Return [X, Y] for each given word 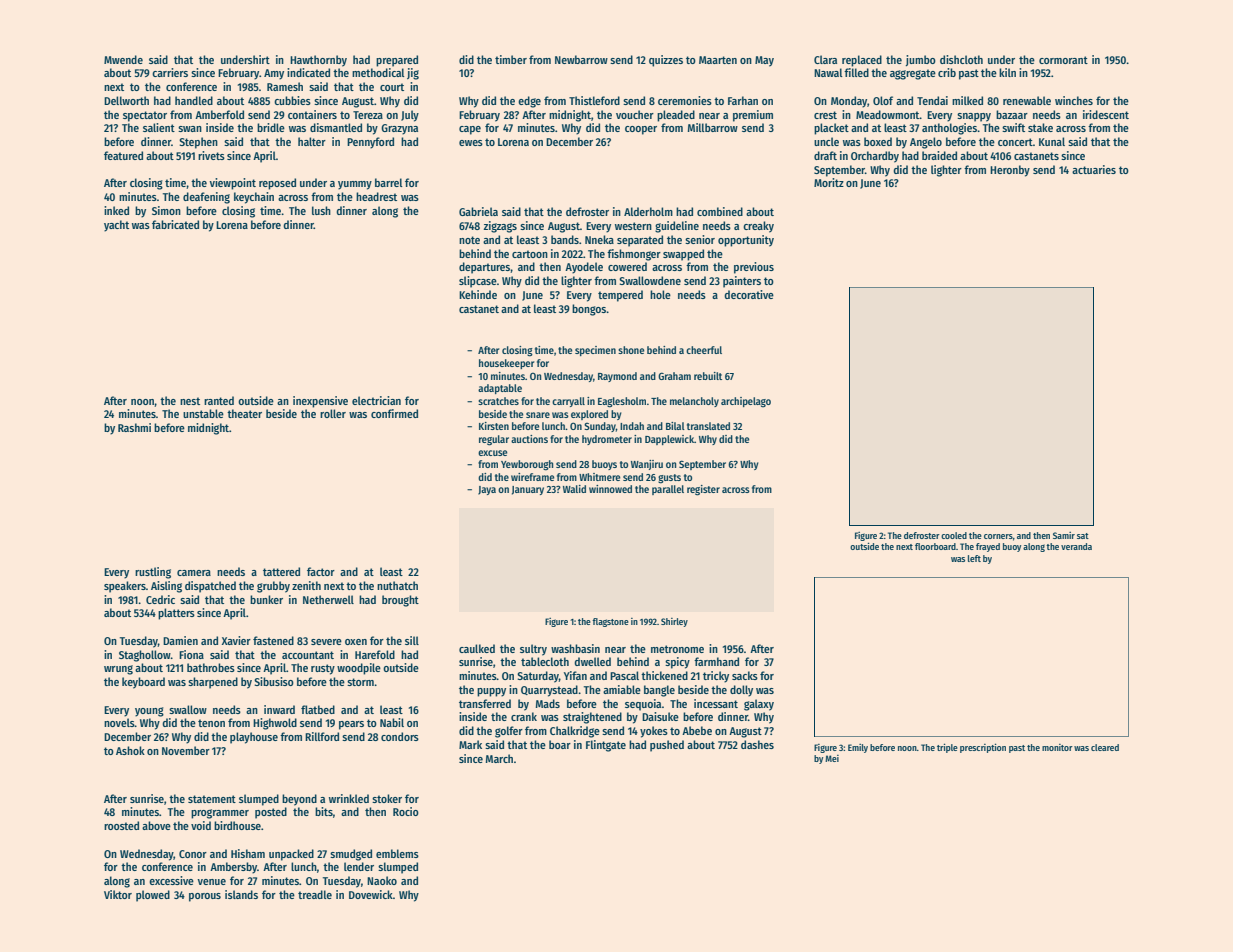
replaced [862, 61]
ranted [219, 400]
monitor [1057, 747]
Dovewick [371, 894]
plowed [153, 896]
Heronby [1010, 171]
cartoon [530, 254]
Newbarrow [581, 59]
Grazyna [399, 129]
